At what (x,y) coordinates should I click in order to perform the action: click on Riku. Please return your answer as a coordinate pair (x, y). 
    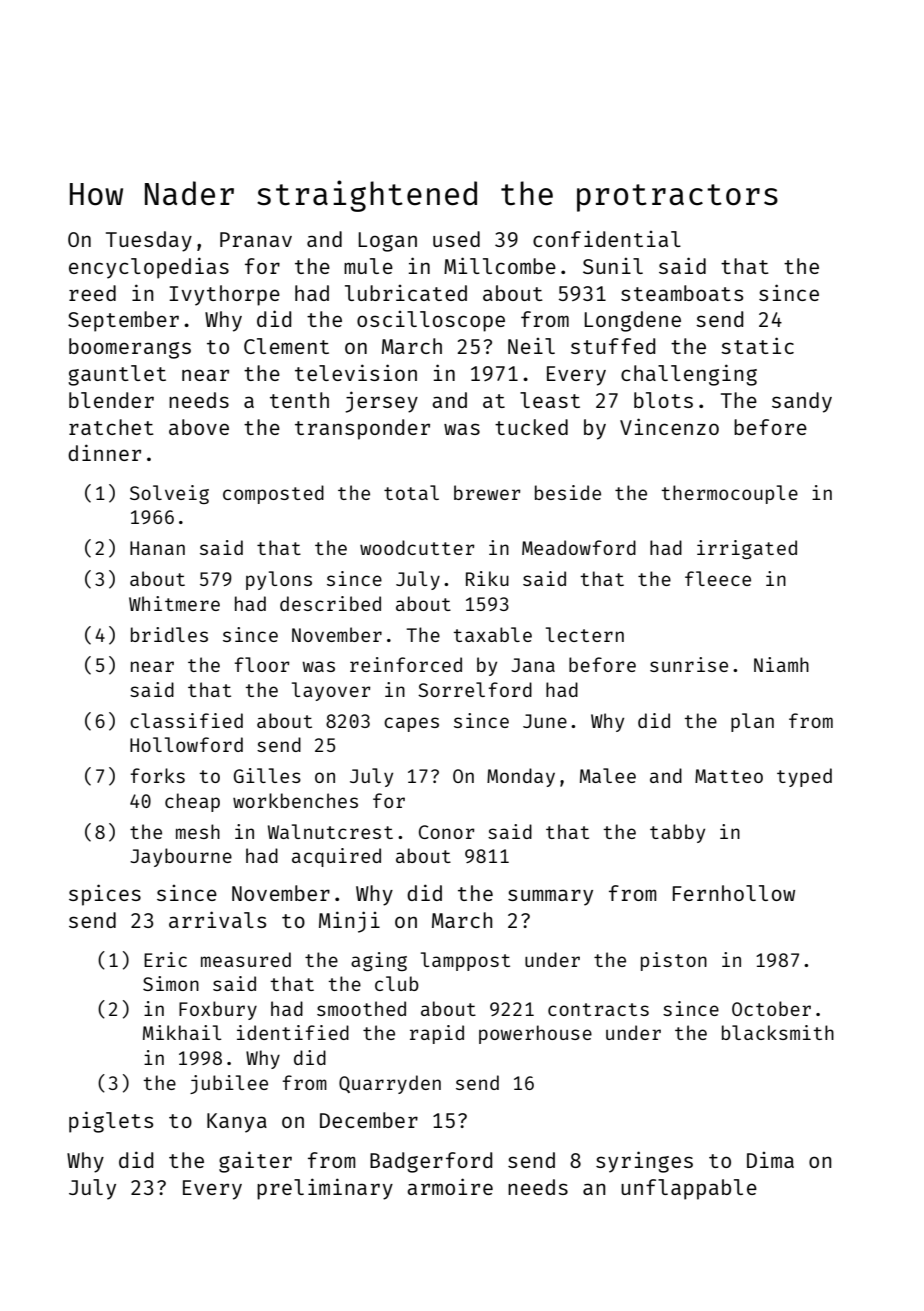
    Looking at the image, I should click on (487, 578).
